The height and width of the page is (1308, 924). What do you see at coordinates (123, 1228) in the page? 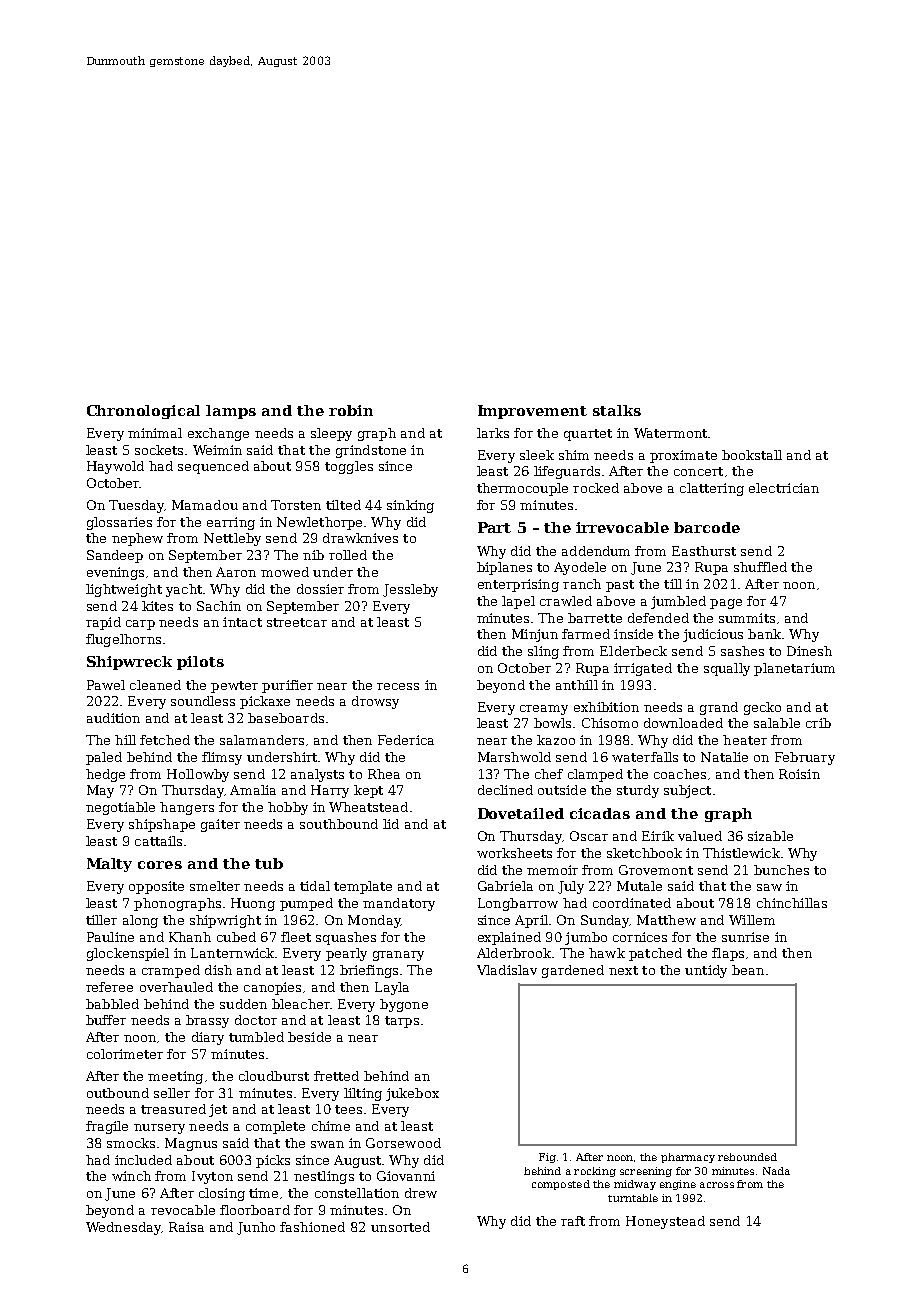
I see `Wednesday` at bounding box center [123, 1228].
